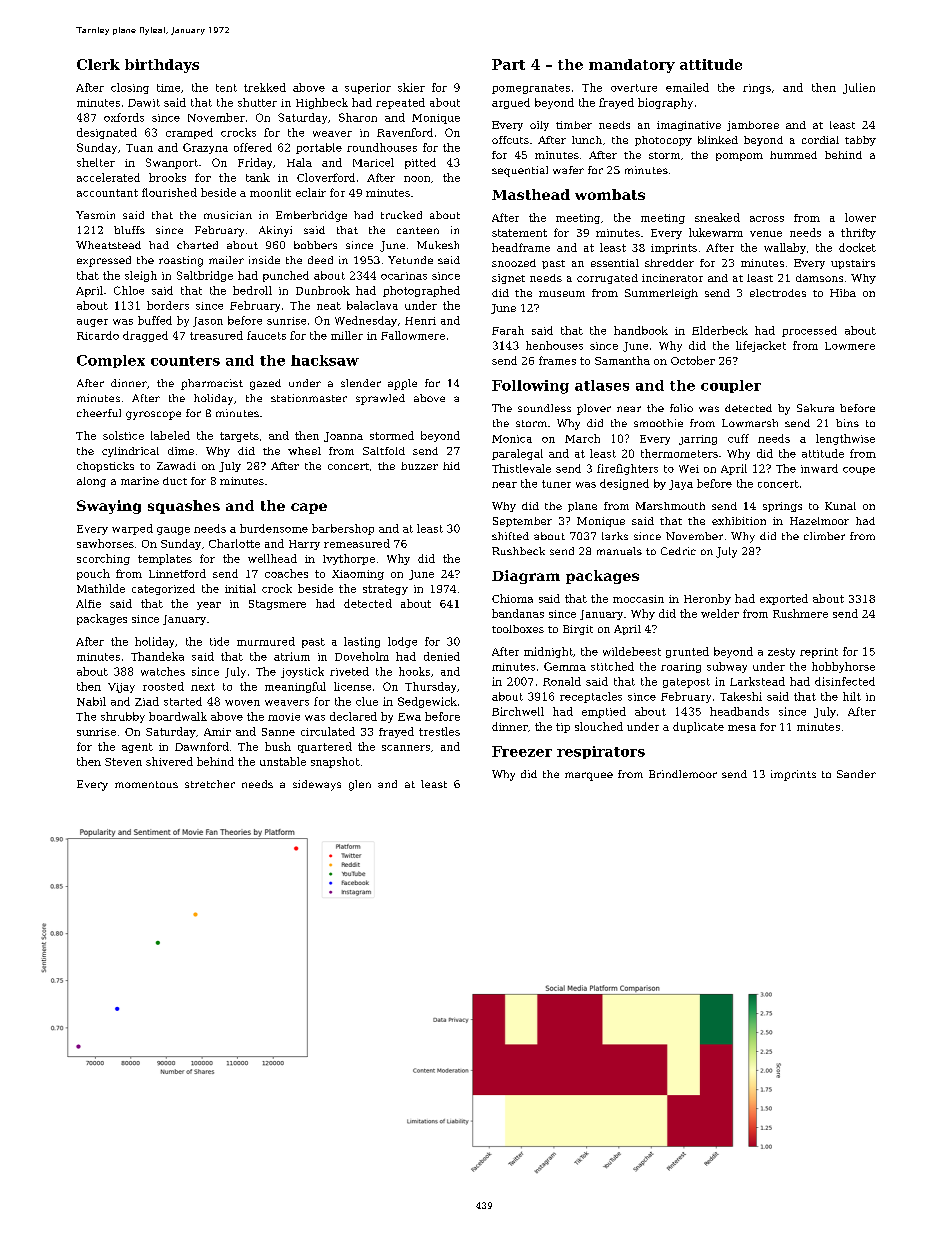 The width and height of the image is (952, 1233). Describe the element at coordinates (239, 437) in the image. I see `targets` at that location.
